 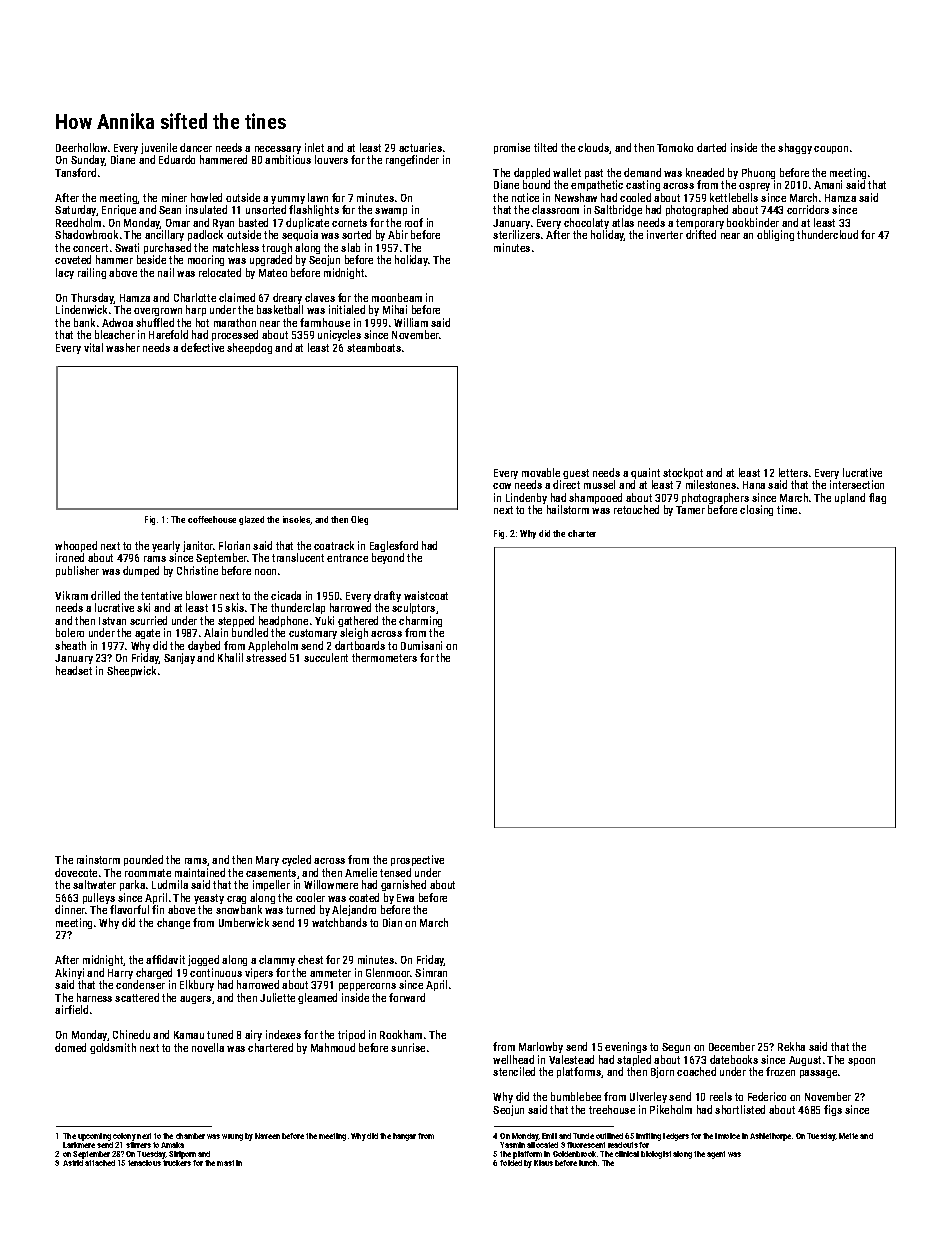 What do you see at coordinates (374, 347) in the page?
I see `steamboats` at bounding box center [374, 347].
